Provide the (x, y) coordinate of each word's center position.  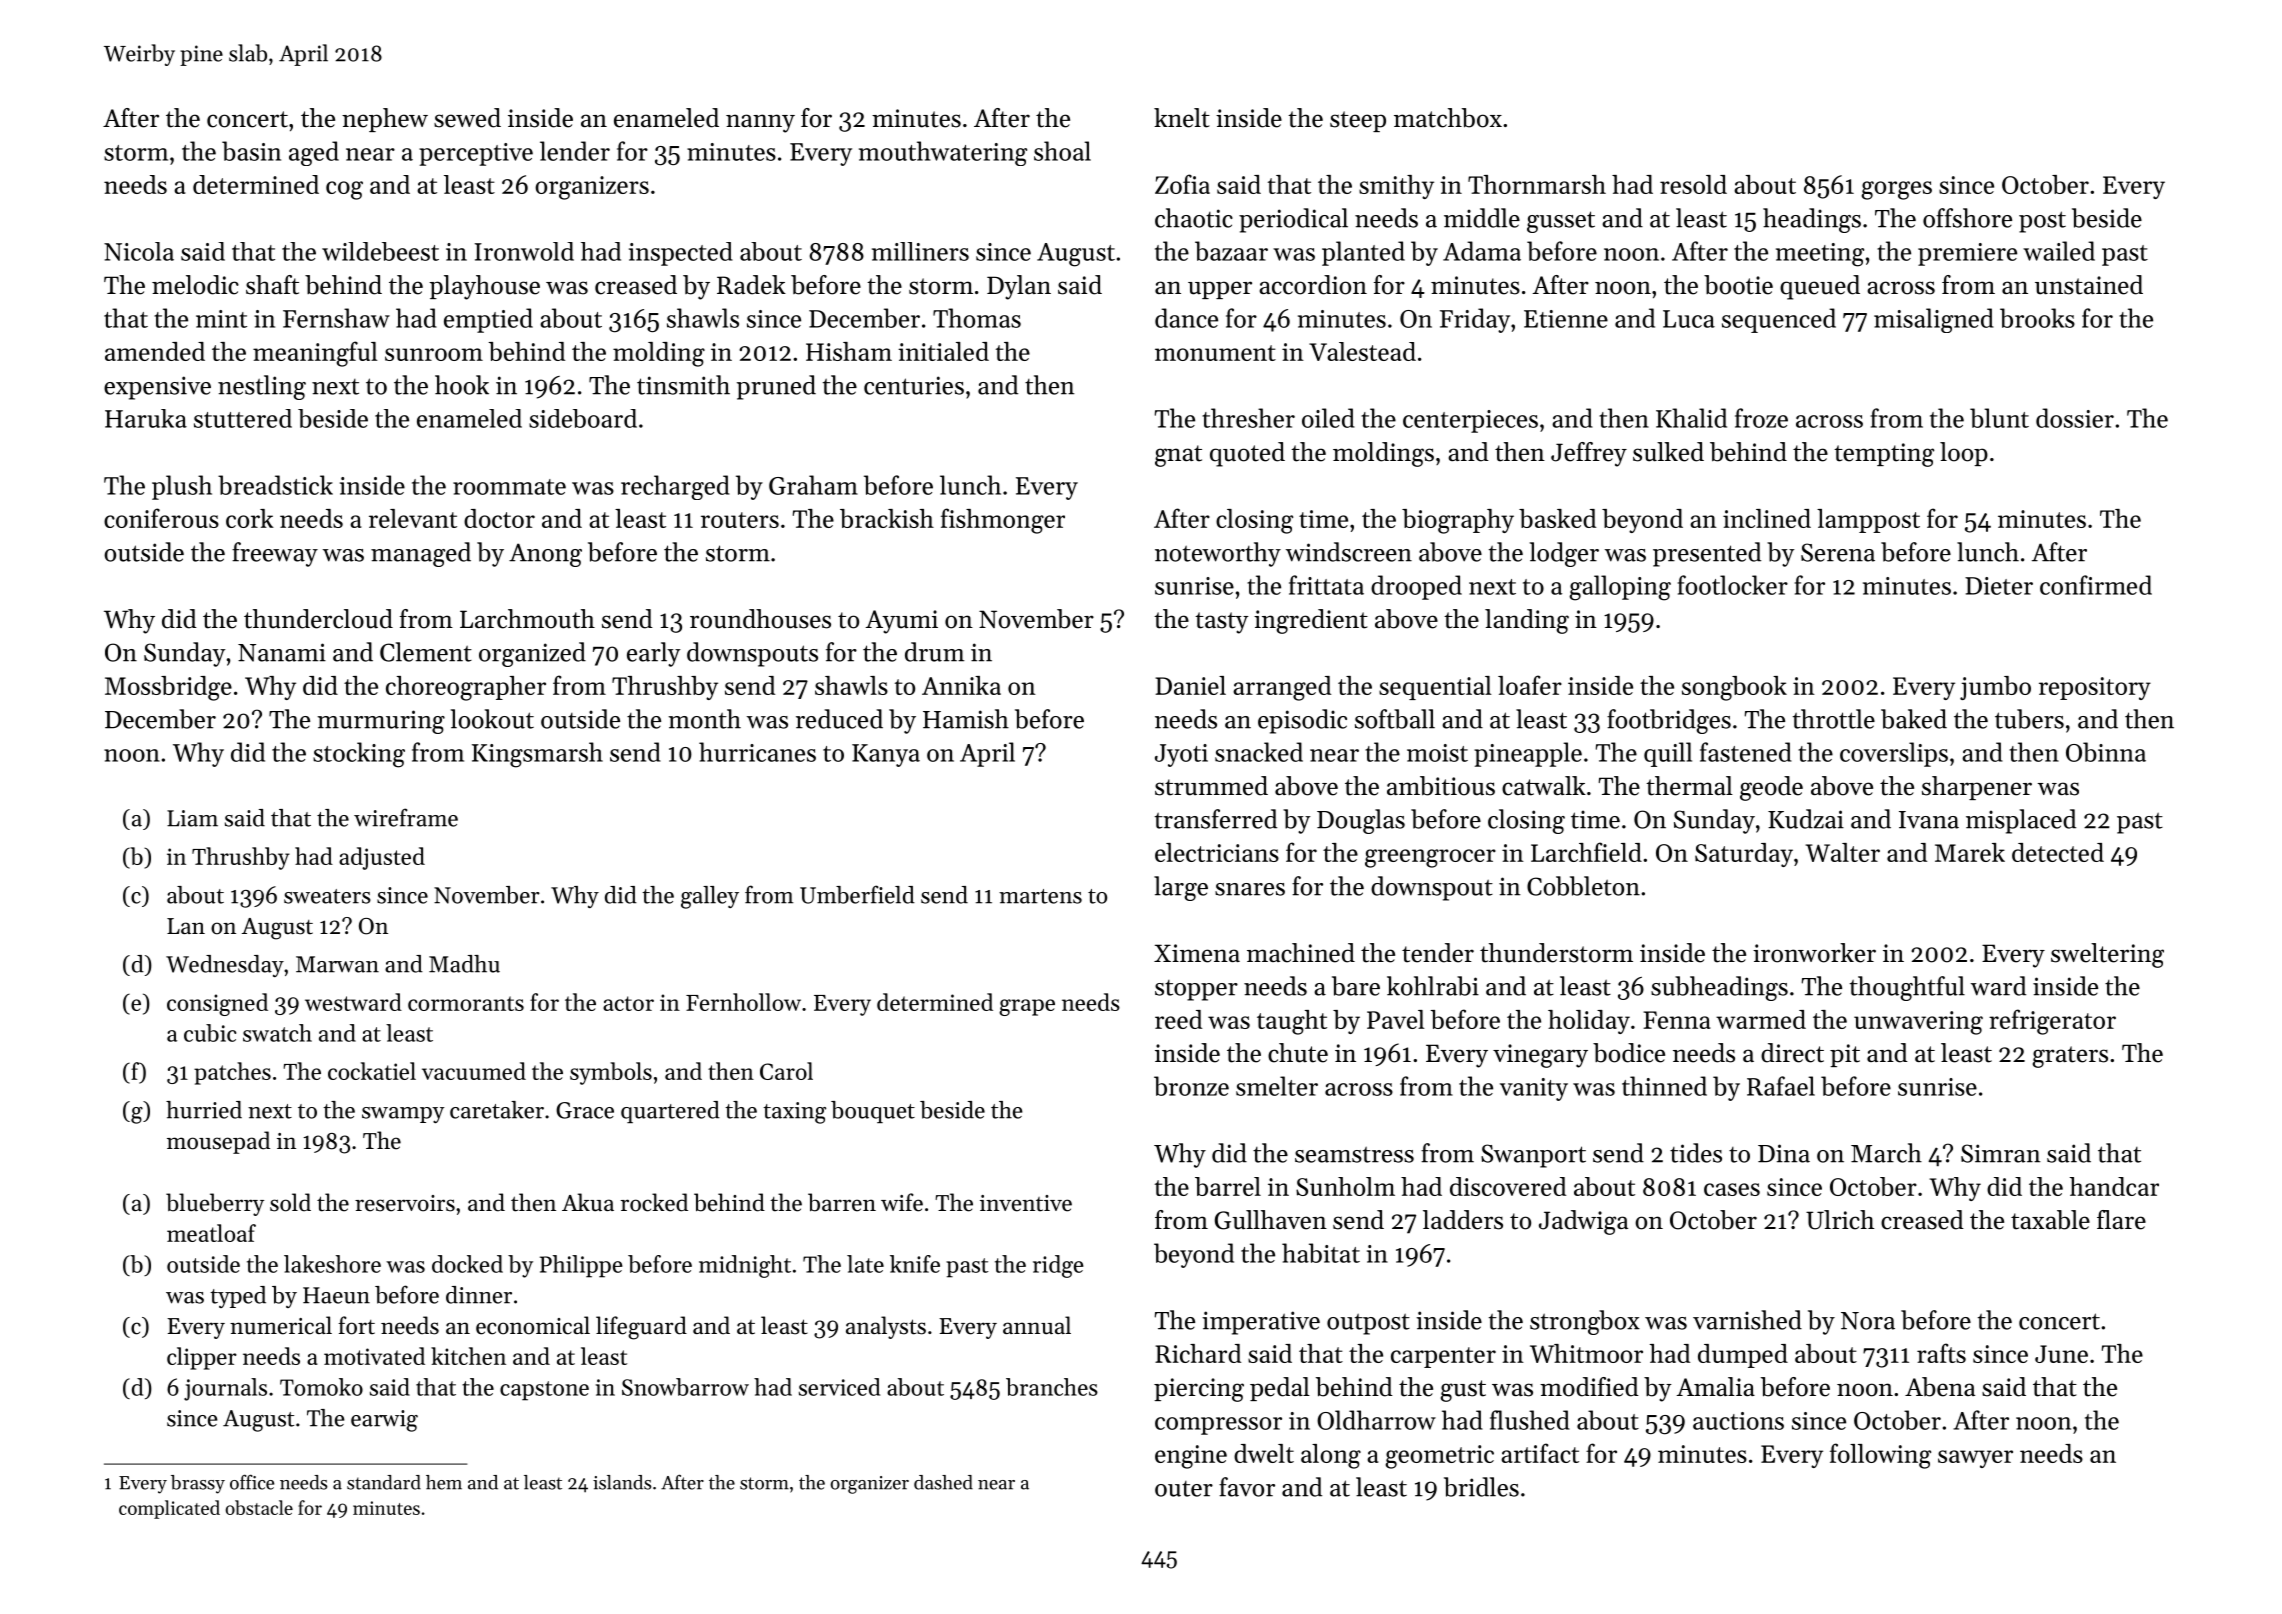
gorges (1896, 190)
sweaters (327, 896)
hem (444, 1482)
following (1880, 1456)
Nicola (139, 251)
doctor (499, 518)
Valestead (1362, 351)
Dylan (1019, 287)
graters (2070, 1057)
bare (1356, 986)
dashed (943, 1482)
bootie (1738, 285)
